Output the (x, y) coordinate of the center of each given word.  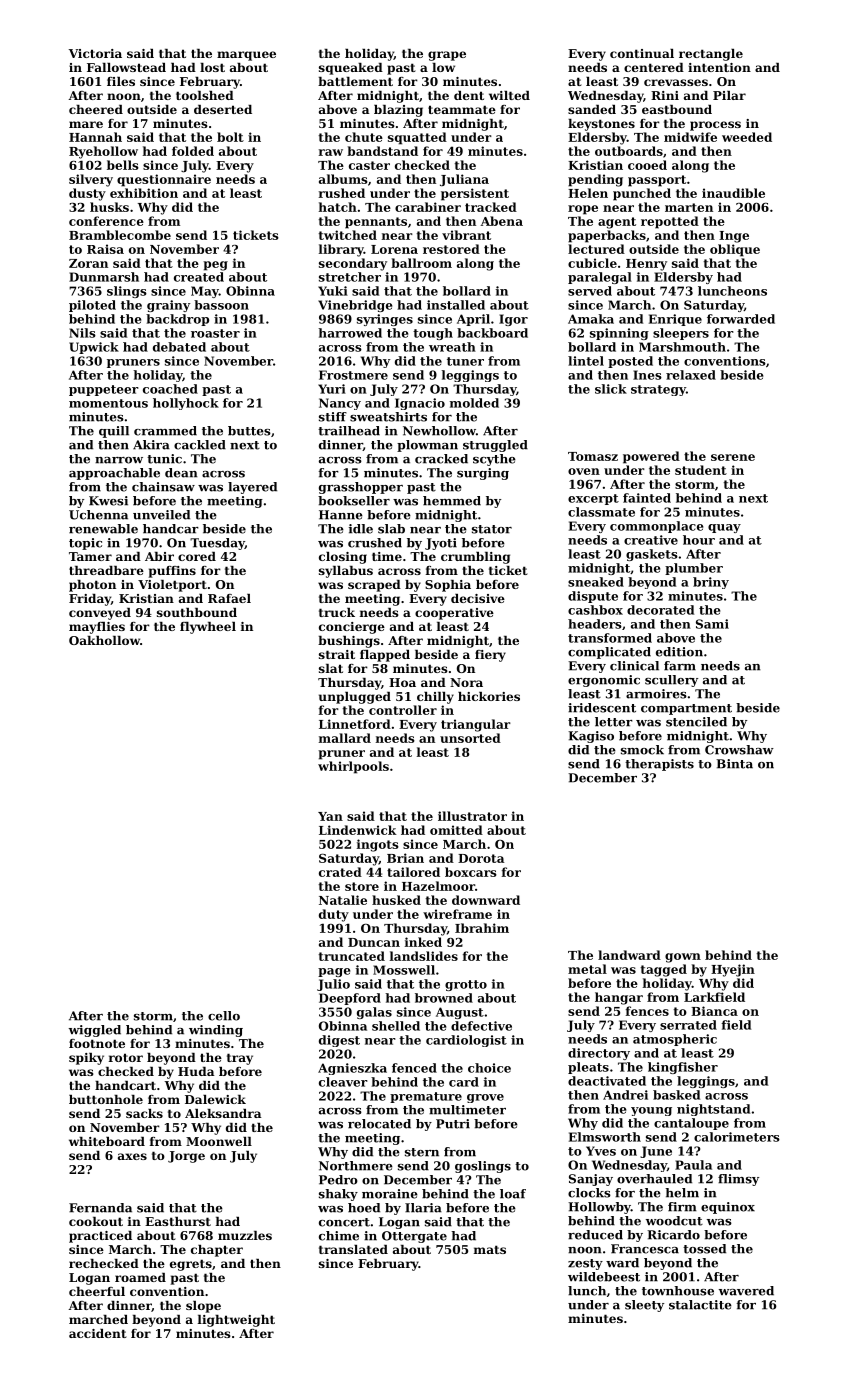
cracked (441, 459)
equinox (728, 1208)
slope (203, 1307)
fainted (647, 498)
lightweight (236, 1321)
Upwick (94, 348)
